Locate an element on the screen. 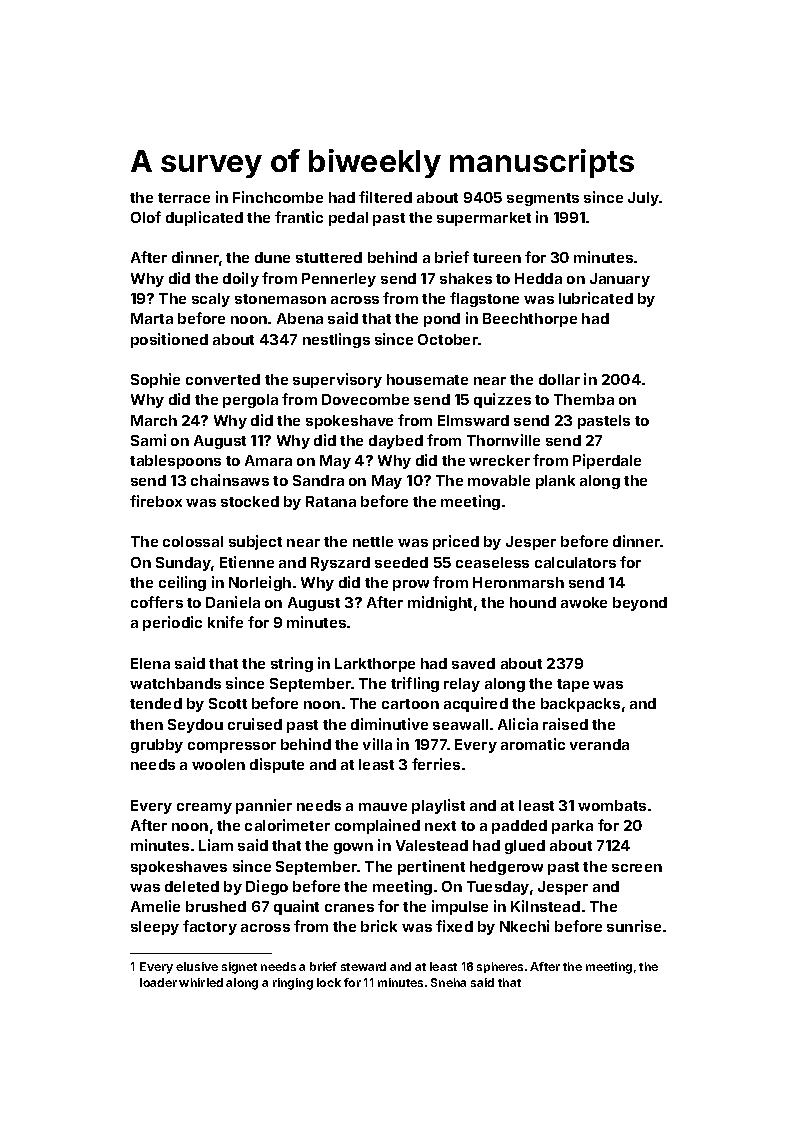  backpacks is located at coordinates (580, 705).
